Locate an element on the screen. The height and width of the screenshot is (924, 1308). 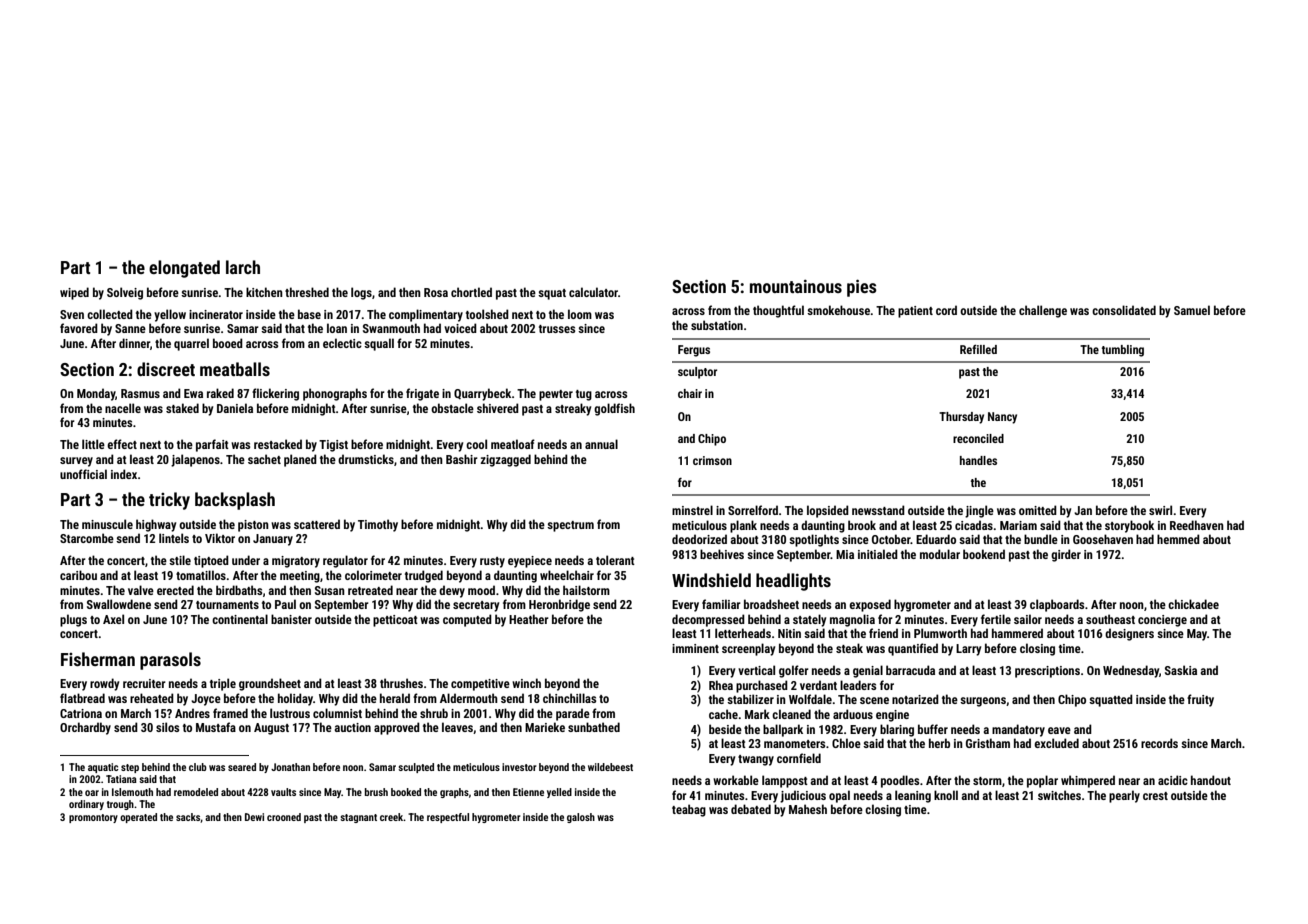
Samuel is located at coordinates (1192, 310).
